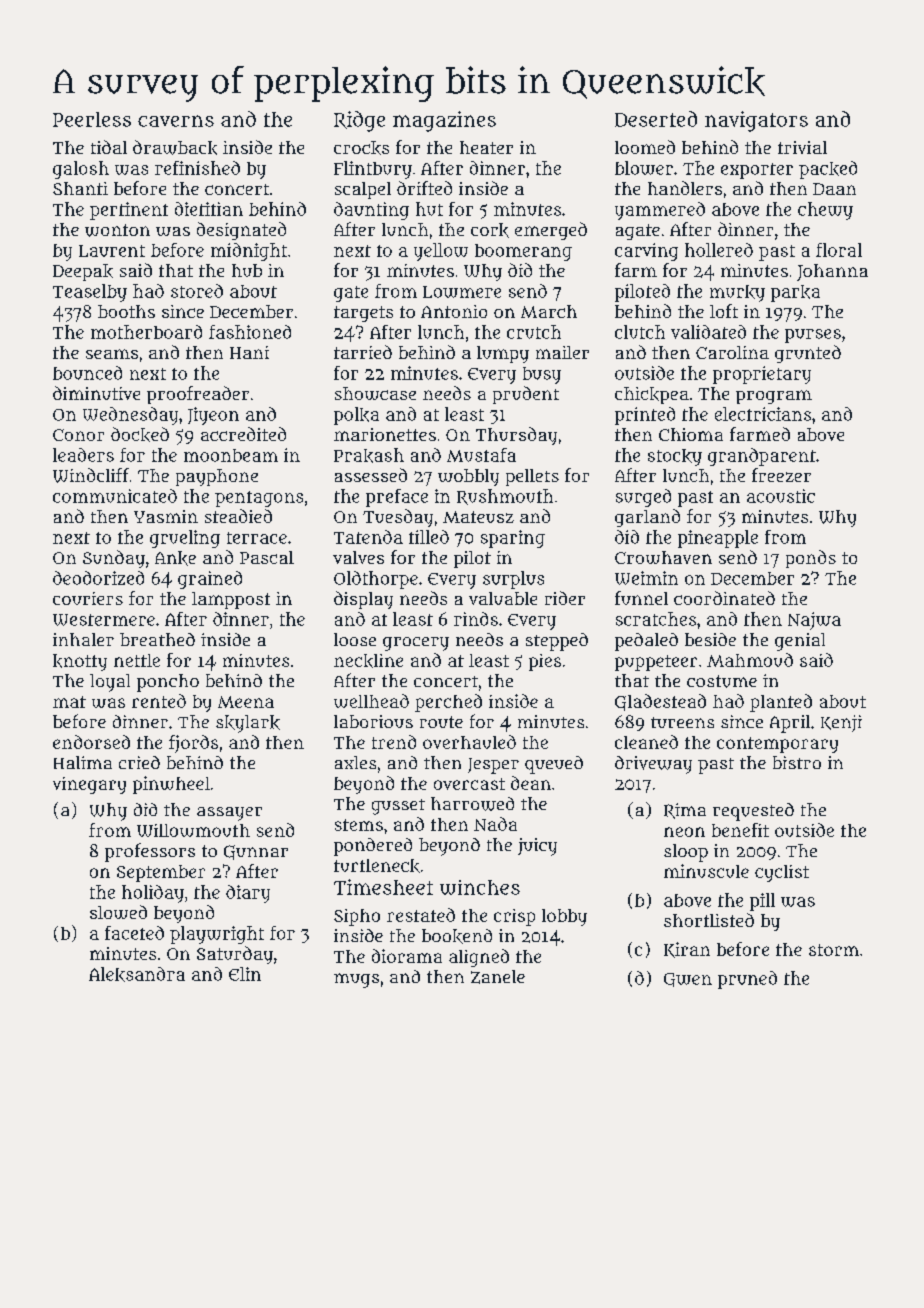  I want to click on pruned, so click(747, 980).
